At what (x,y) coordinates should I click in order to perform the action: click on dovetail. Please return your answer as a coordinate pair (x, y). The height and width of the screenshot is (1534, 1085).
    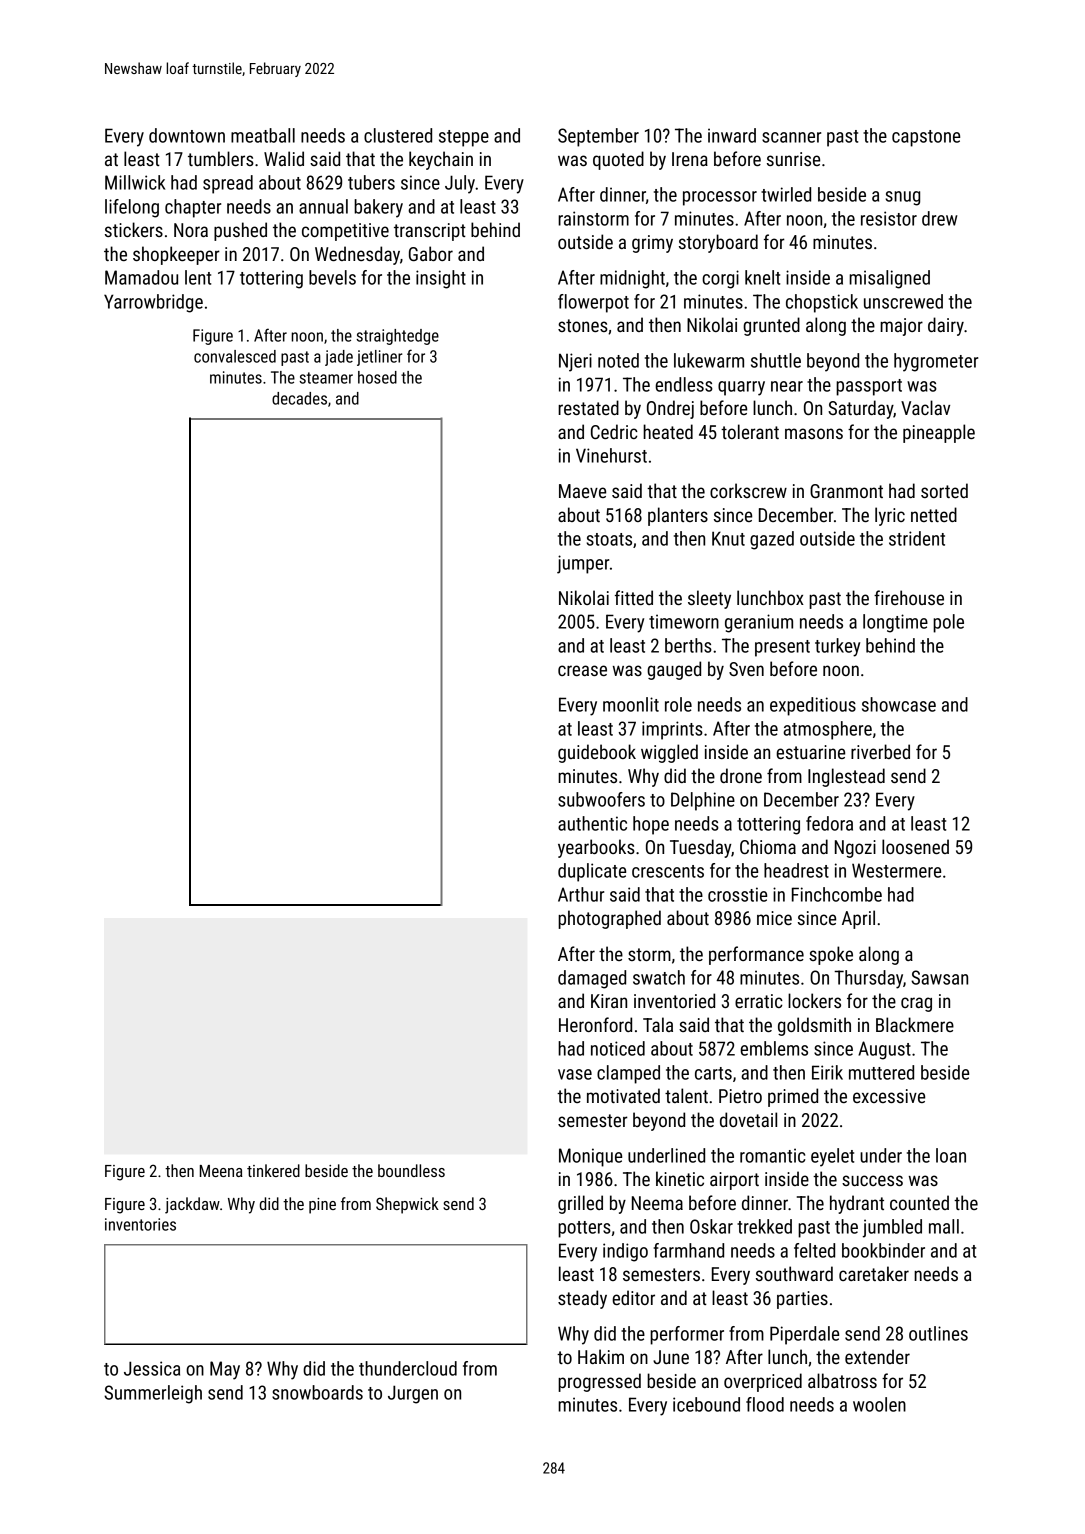
    Looking at the image, I should click on (748, 1119).
